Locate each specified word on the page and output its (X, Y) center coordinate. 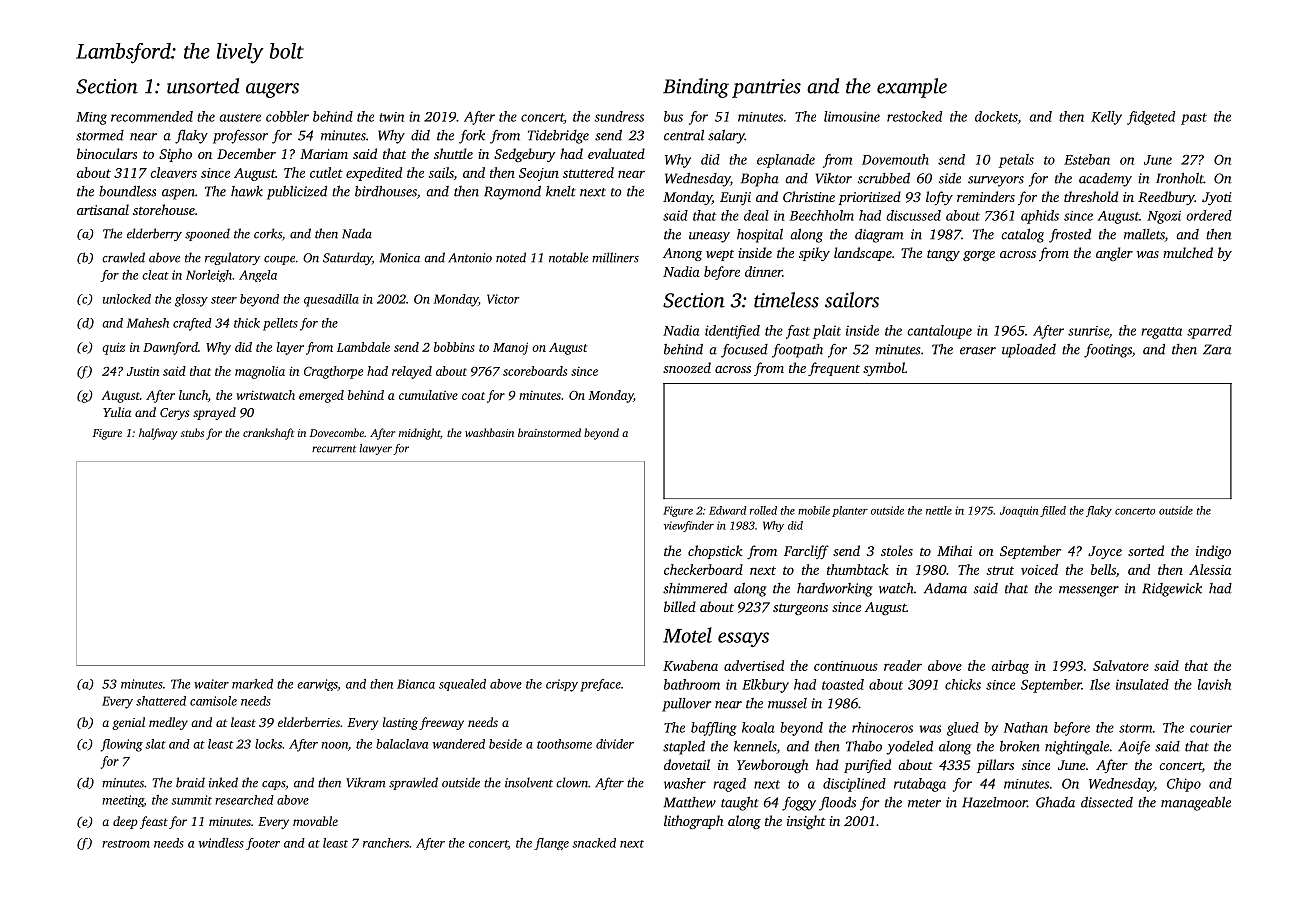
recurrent (334, 449)
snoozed (687, 367)
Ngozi (1164, 217)
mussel (787, 703)
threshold (1091, 196)
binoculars (107, 153)
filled (1053, 511)
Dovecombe (337, 432)
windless (221, 843)
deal (756, 215)
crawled (123, 257)
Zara (1217, 349)
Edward (728, 510)
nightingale (1077, 748)
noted (511, 257)
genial (128, 723)
